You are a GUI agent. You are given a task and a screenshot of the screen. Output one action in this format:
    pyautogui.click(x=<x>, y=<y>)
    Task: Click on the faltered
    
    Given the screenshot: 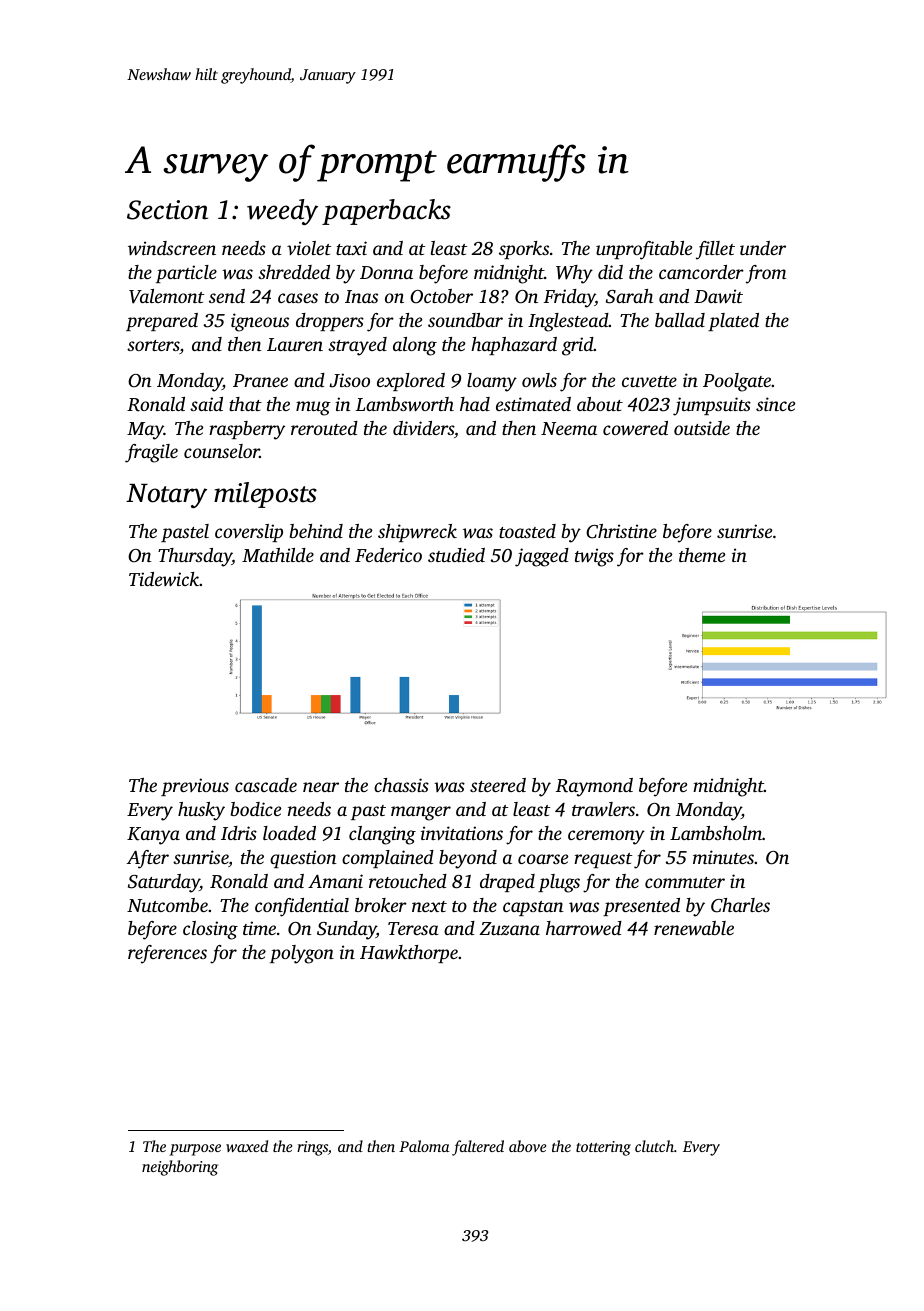 What is the action you would take?
    pyautogui.click(x=478, y=1148)
